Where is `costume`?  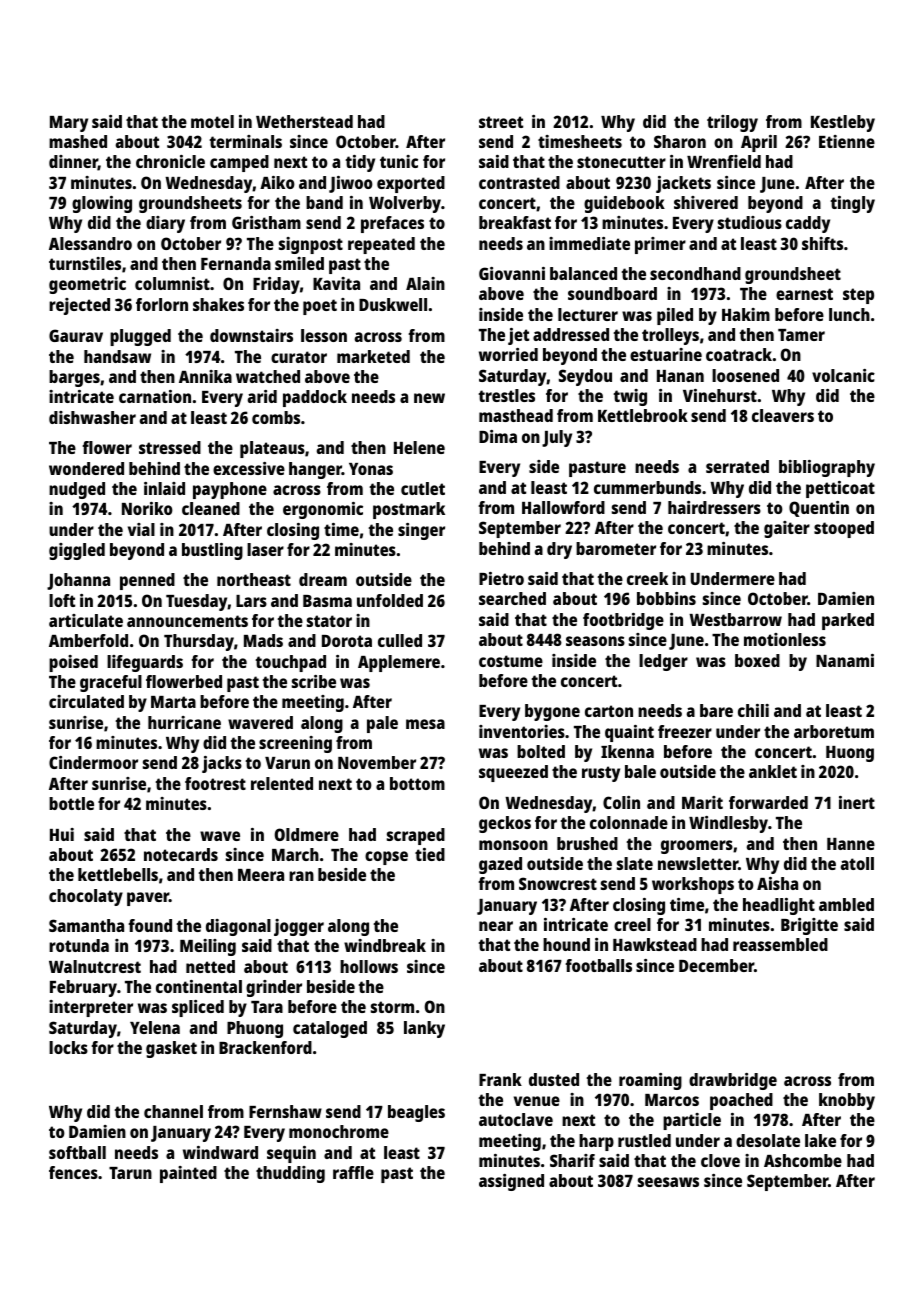
costume is located at coordinates (511, 661).
